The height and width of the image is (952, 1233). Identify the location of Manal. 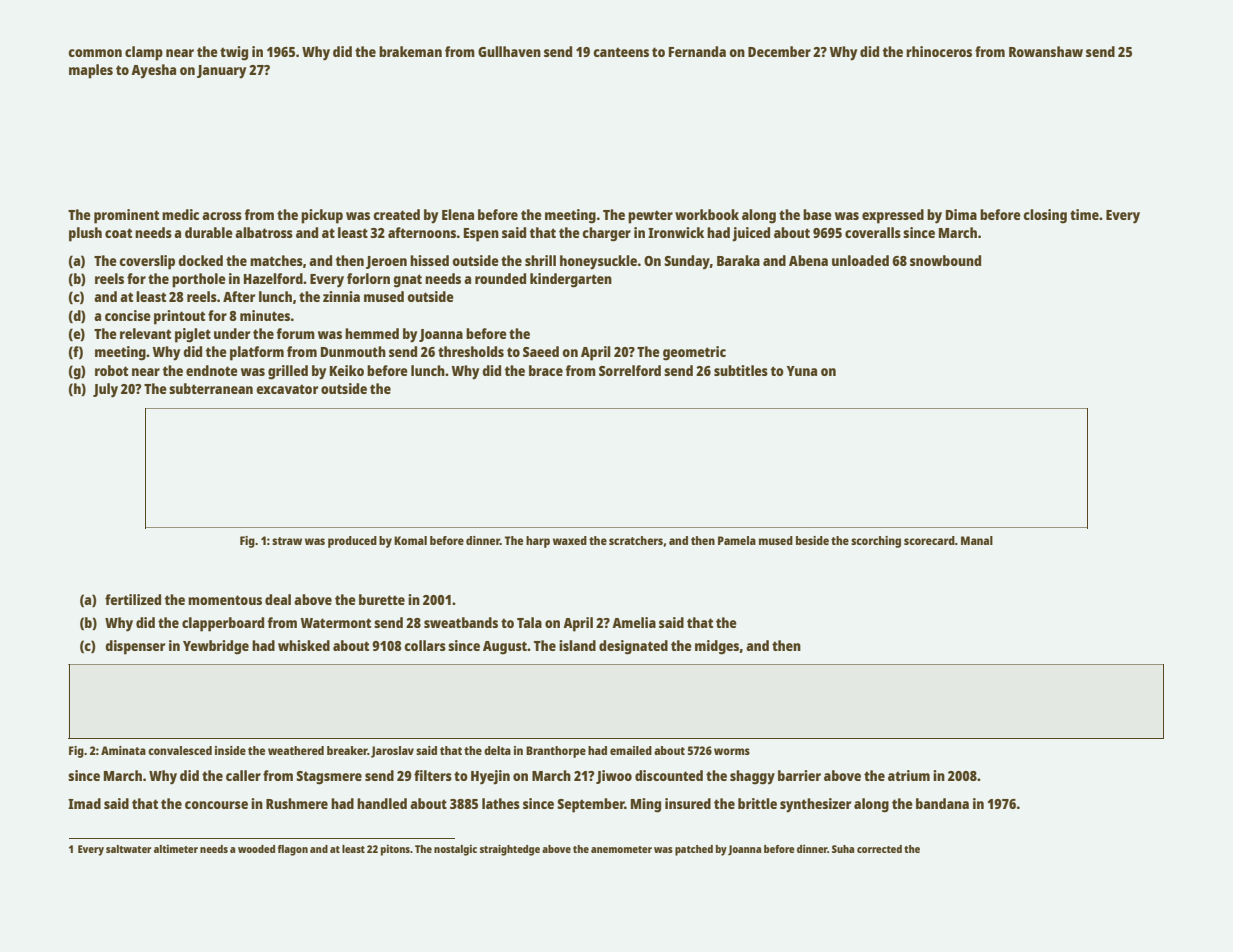
(977, 540).
